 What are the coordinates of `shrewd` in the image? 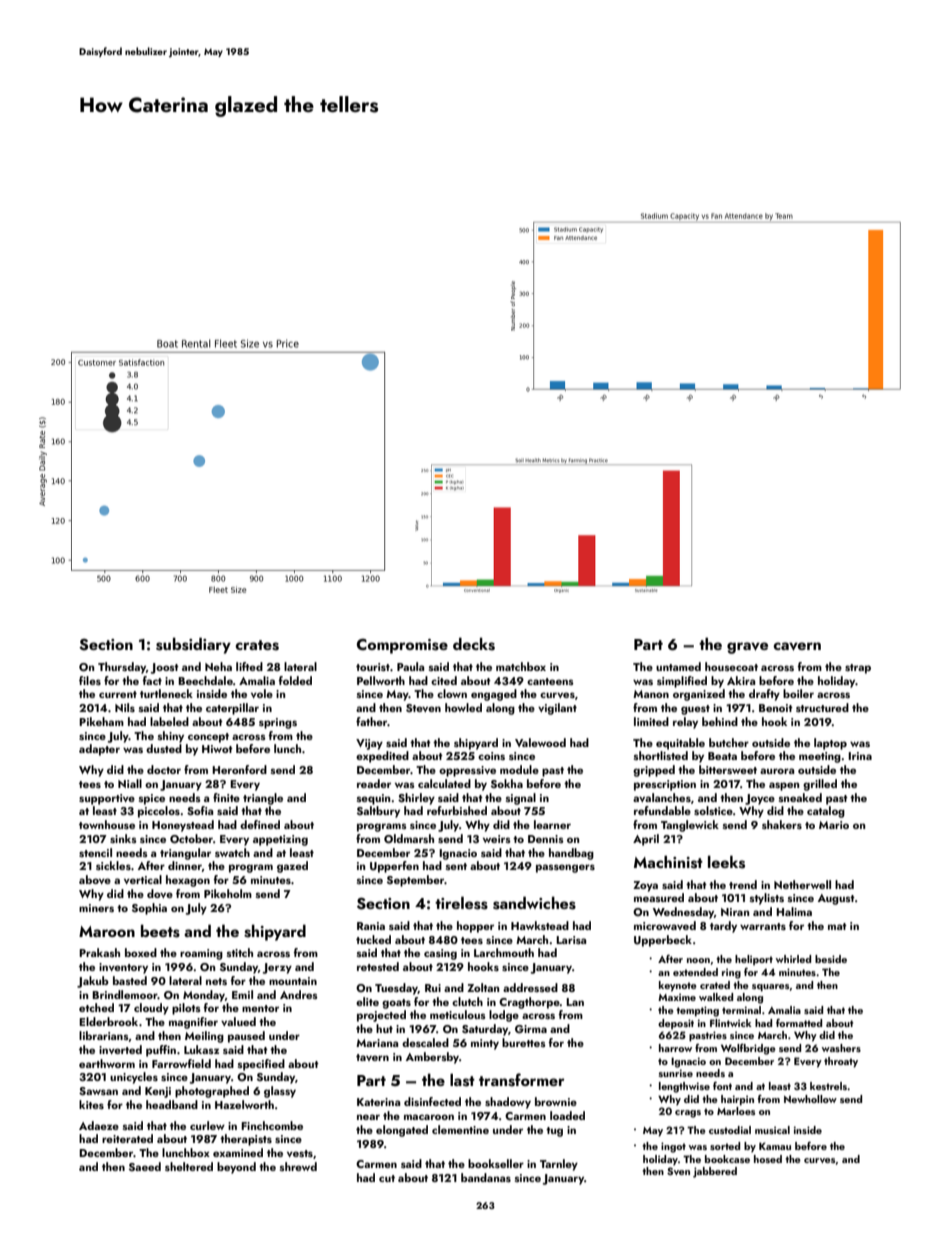 It's located at (298, 1166).
